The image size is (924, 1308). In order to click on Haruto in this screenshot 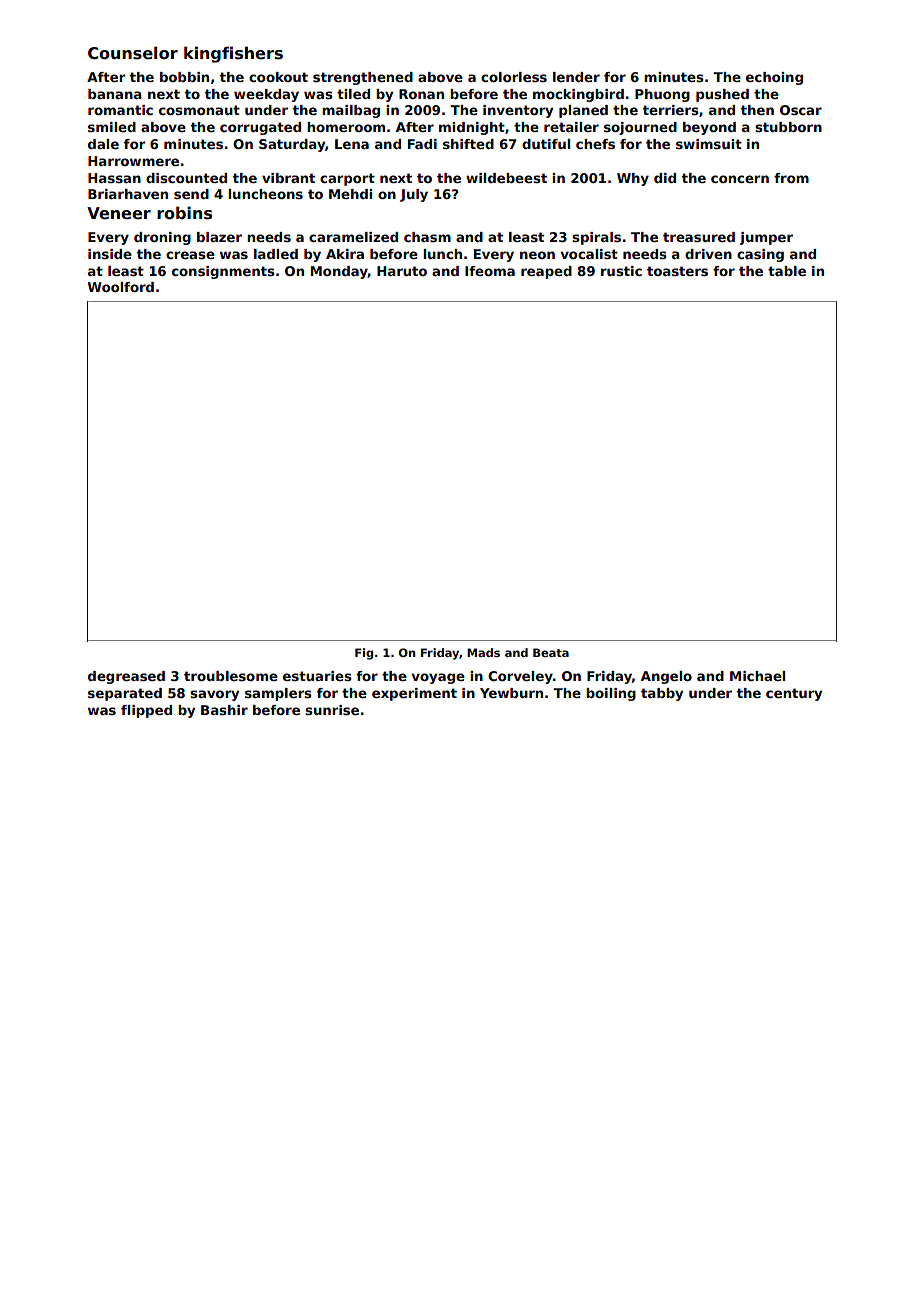, I will do `click(402, 271)`.
